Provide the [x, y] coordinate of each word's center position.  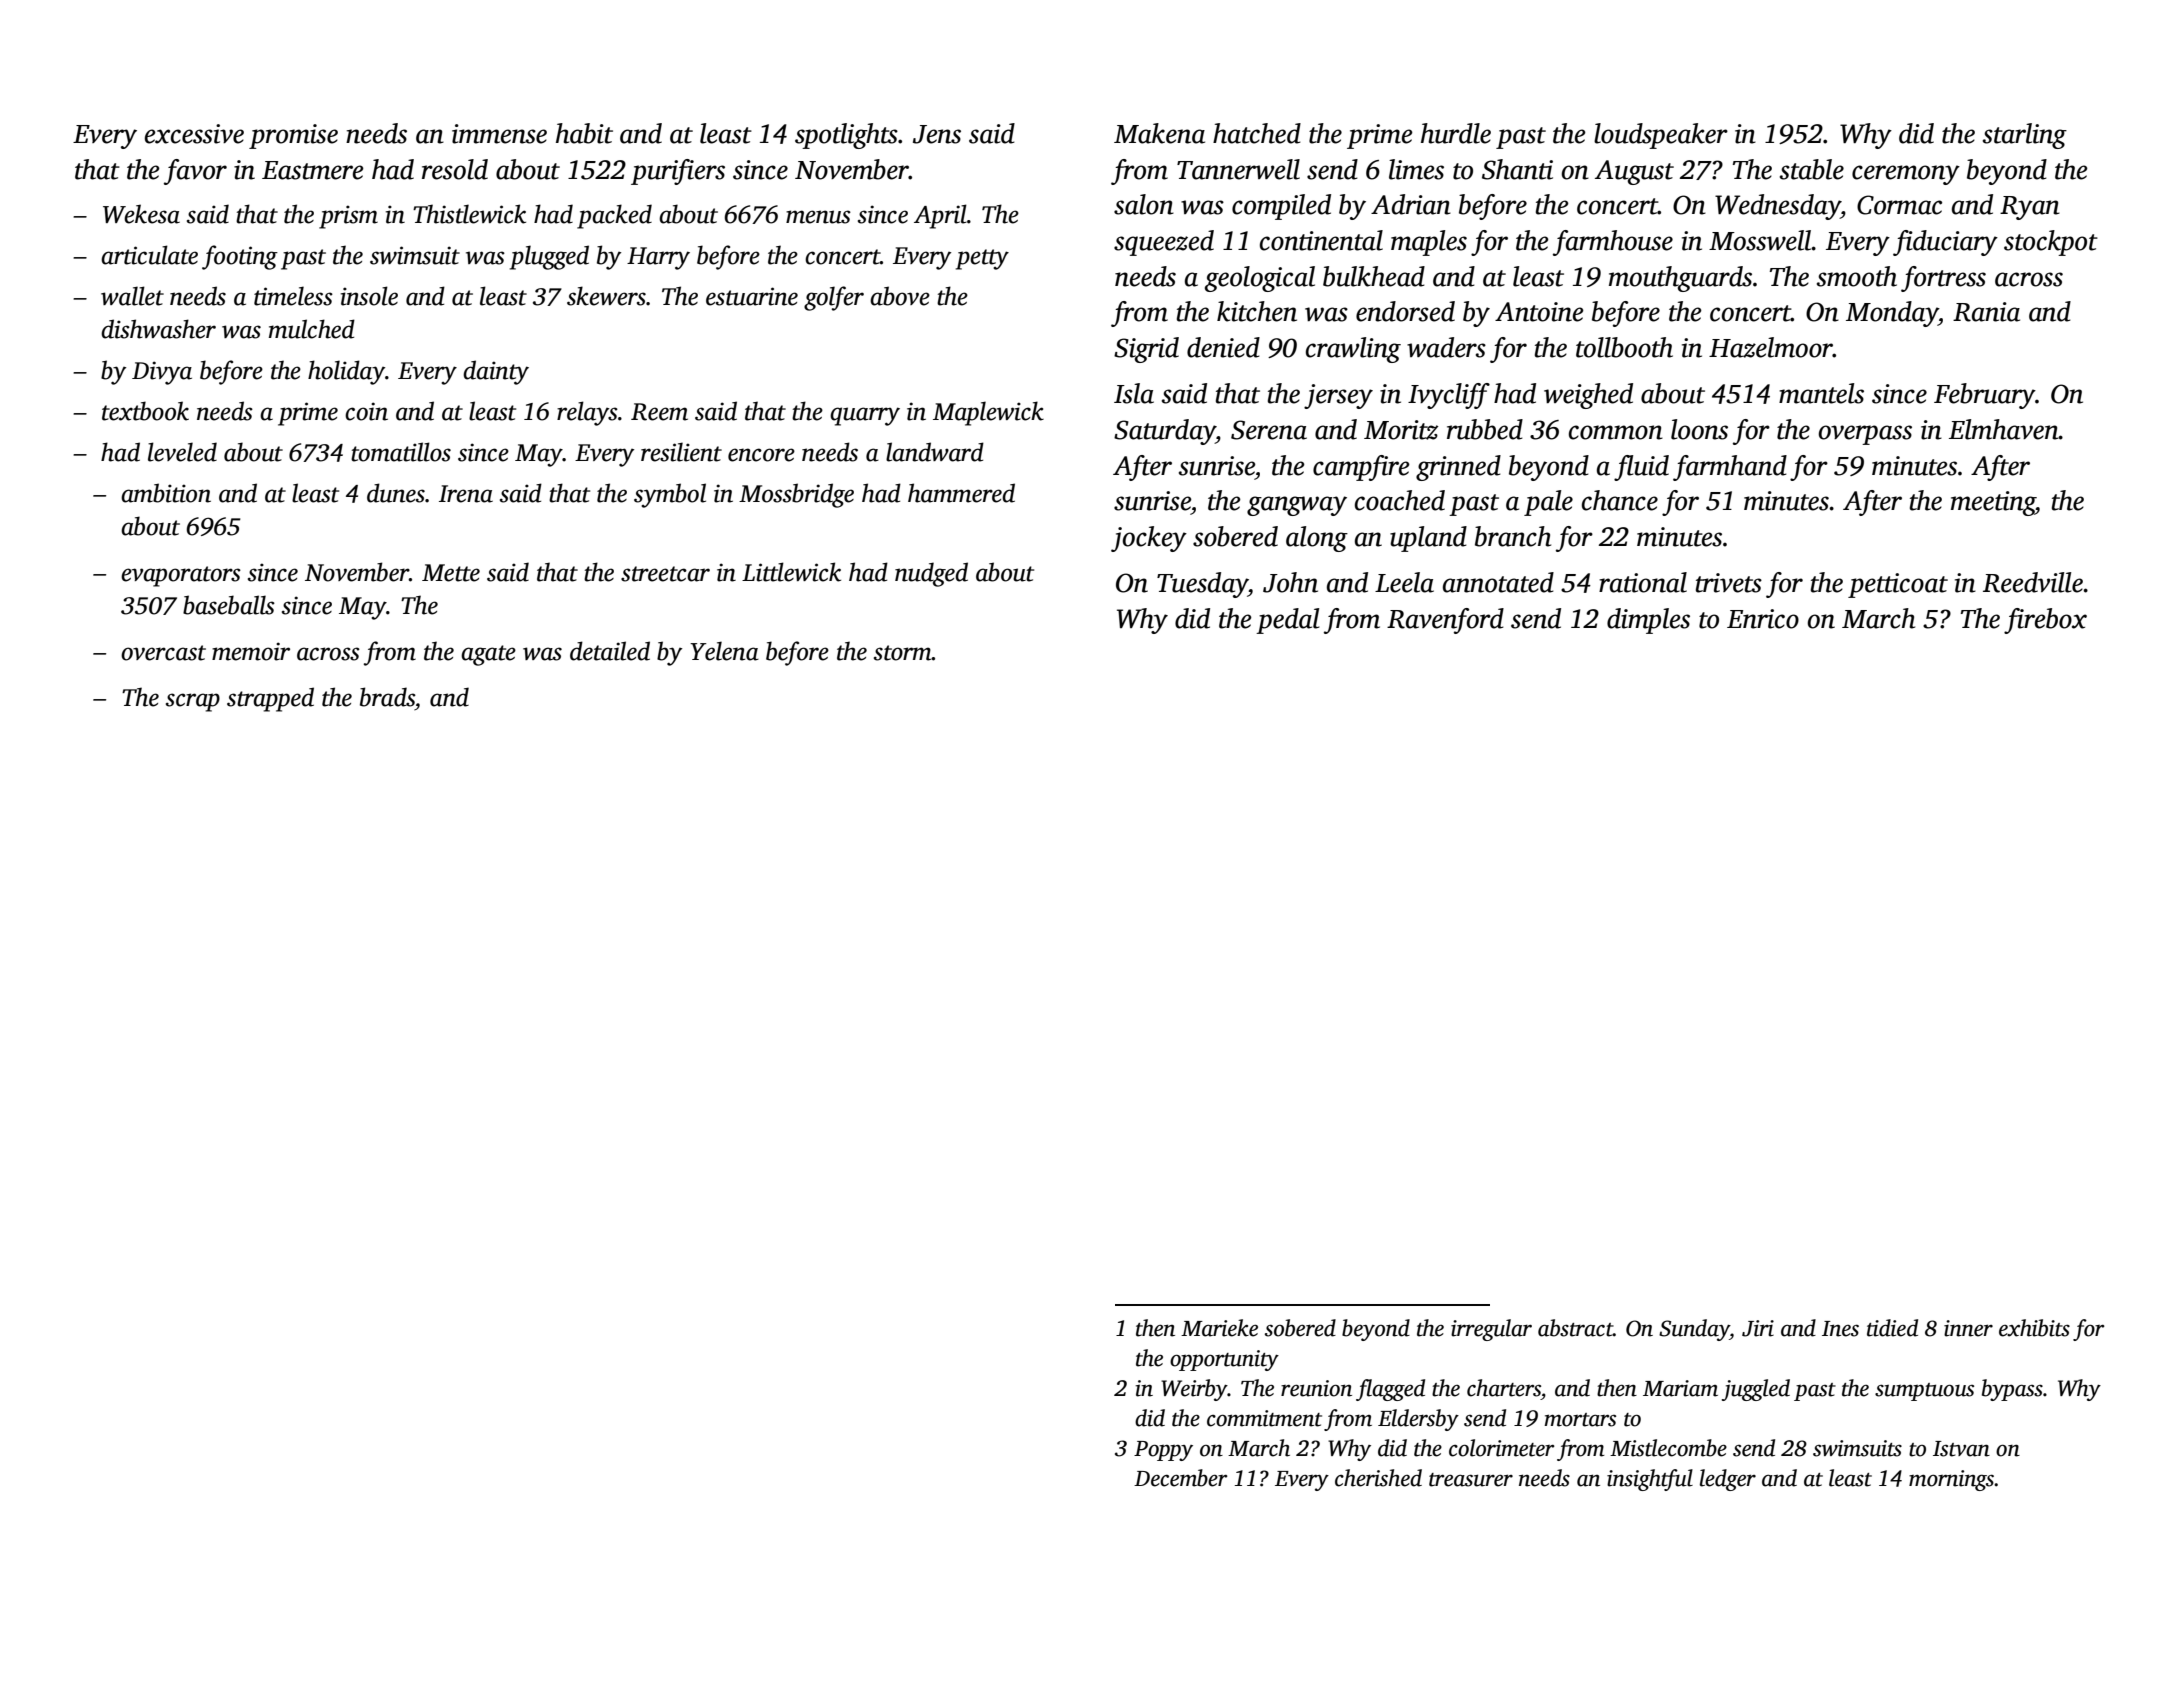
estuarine [752, 296]
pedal [1287, 621]
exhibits [2034, 1328]
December [1181, 1478]
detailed [610, 651]
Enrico [1763, 619]
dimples [1648, 621]
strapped [270, 699]
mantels [1821, 393]
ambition [166, 493]
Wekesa [141, 214]
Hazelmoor [1771, 347]
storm [903, 653]
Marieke [1219, 1328]
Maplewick [988, 413]
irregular [1491, 1330]
